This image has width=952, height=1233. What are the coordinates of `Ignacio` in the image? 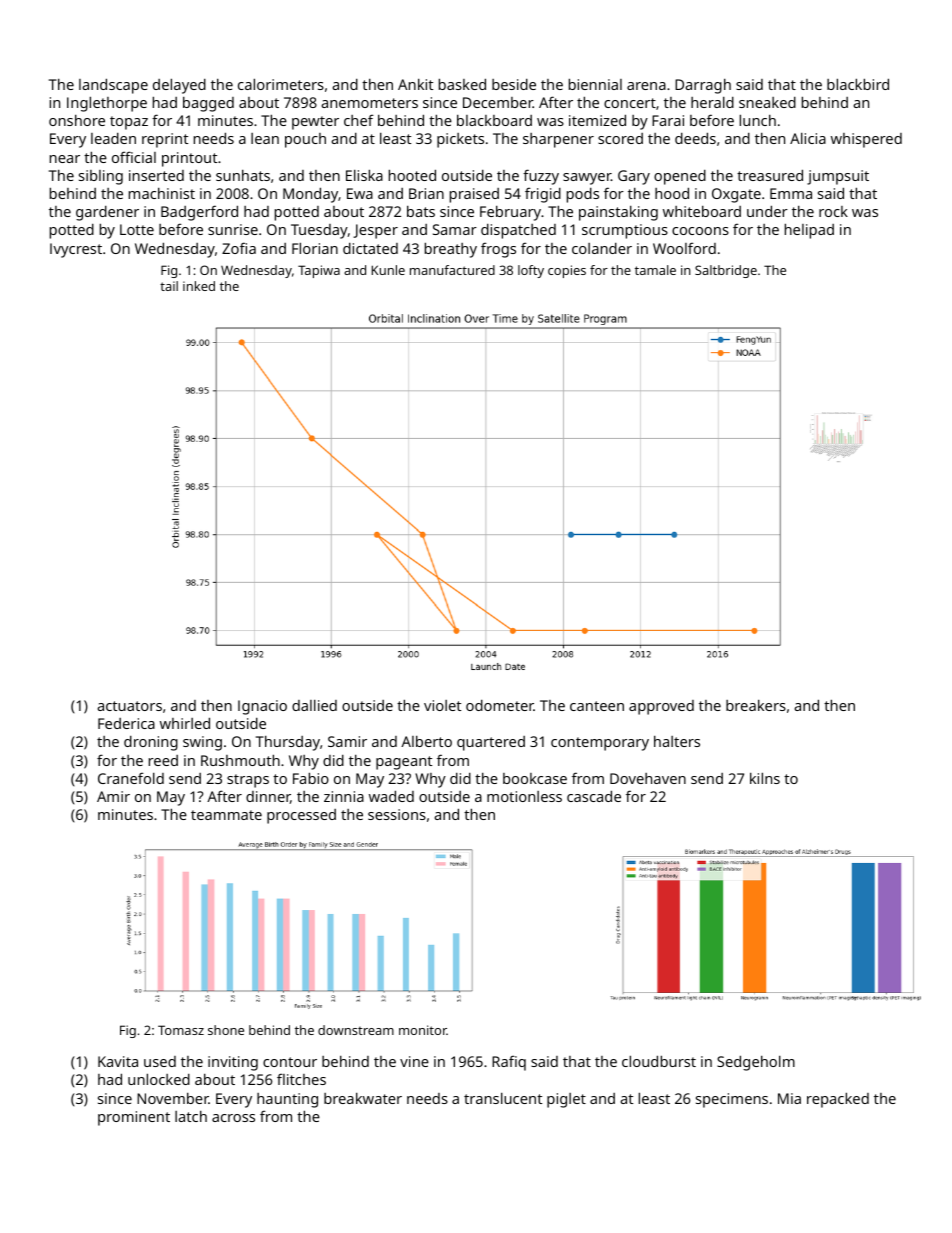 It's located at (262, 707).
